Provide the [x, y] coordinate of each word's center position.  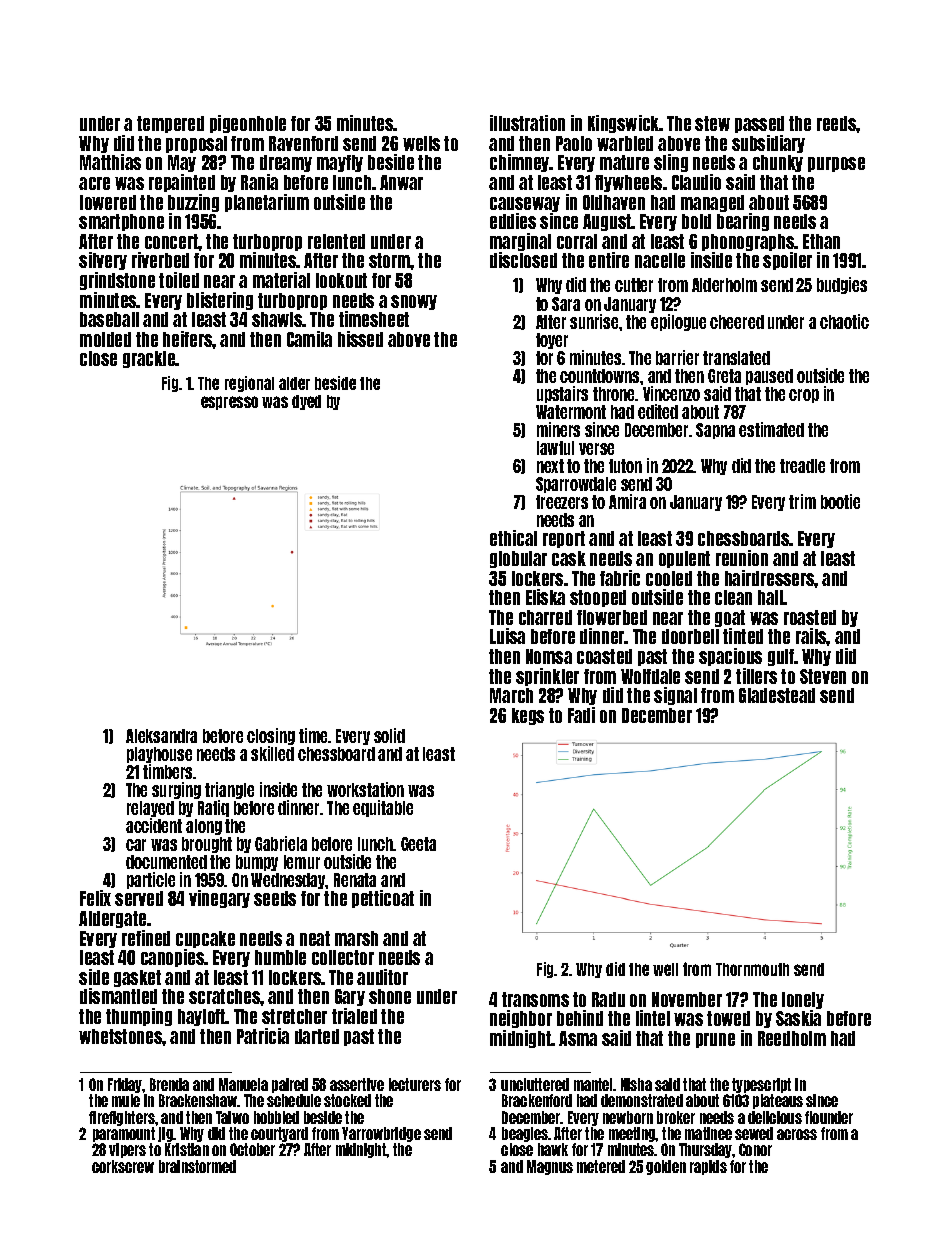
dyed [306, 402]
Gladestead [777, 695]
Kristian [187, 1149]
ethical [513, 538]
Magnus [550, 1167]
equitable [383, 808]
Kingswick [624, 124]
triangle [229, 790]
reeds [837, 123]
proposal [196, 144]
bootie [840, 501]
